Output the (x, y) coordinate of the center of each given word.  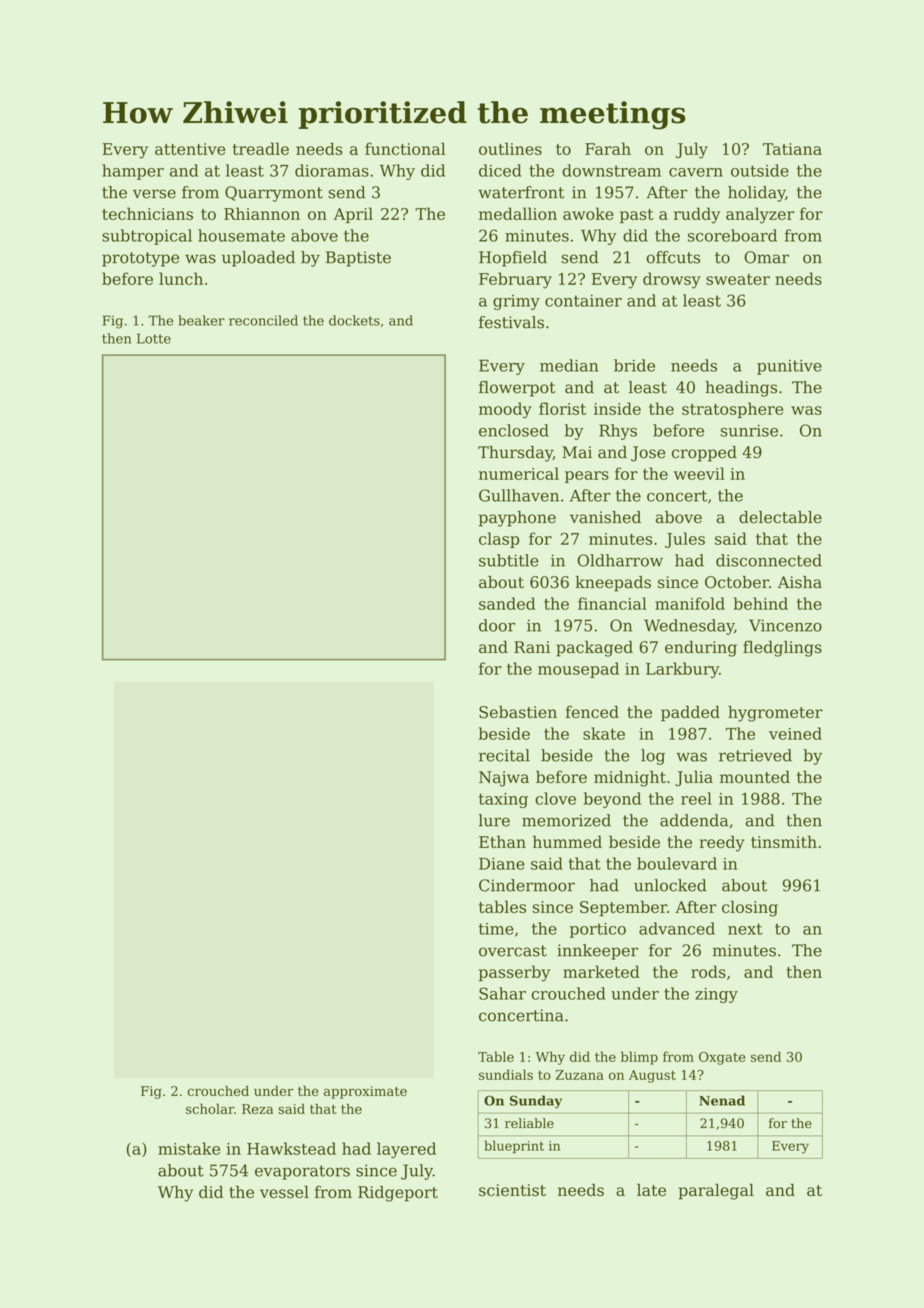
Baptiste (358, 259)
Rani (532, 647)
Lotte (154, 338)
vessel (284, 1192)
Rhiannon (262, 213)
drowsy (672, 280)
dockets (354, 320)
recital (504, 755)
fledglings (782, 648)
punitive (789, 367)
